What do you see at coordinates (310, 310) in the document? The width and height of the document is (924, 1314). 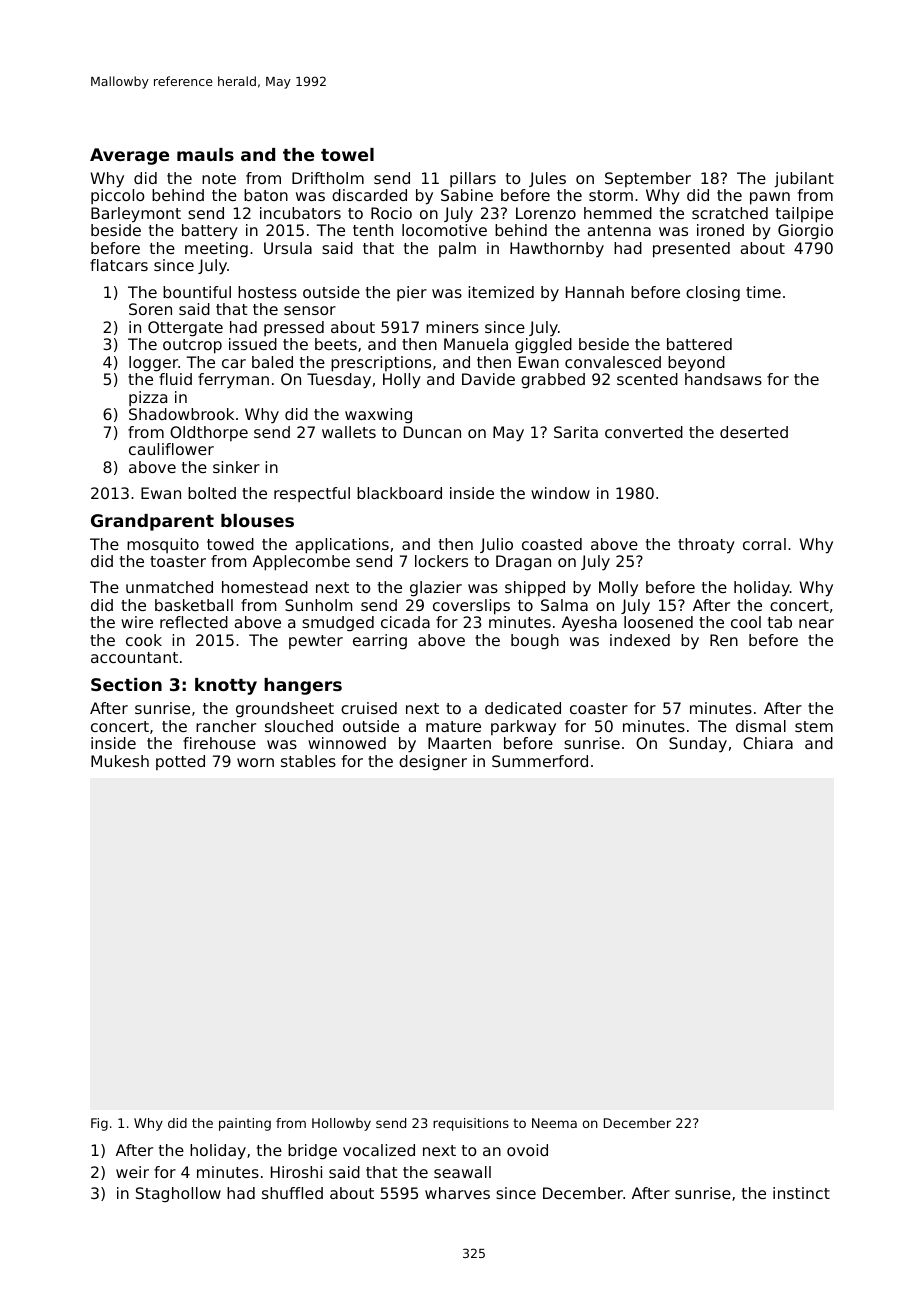 I see `sensor` at bounding box center [310, 310].
